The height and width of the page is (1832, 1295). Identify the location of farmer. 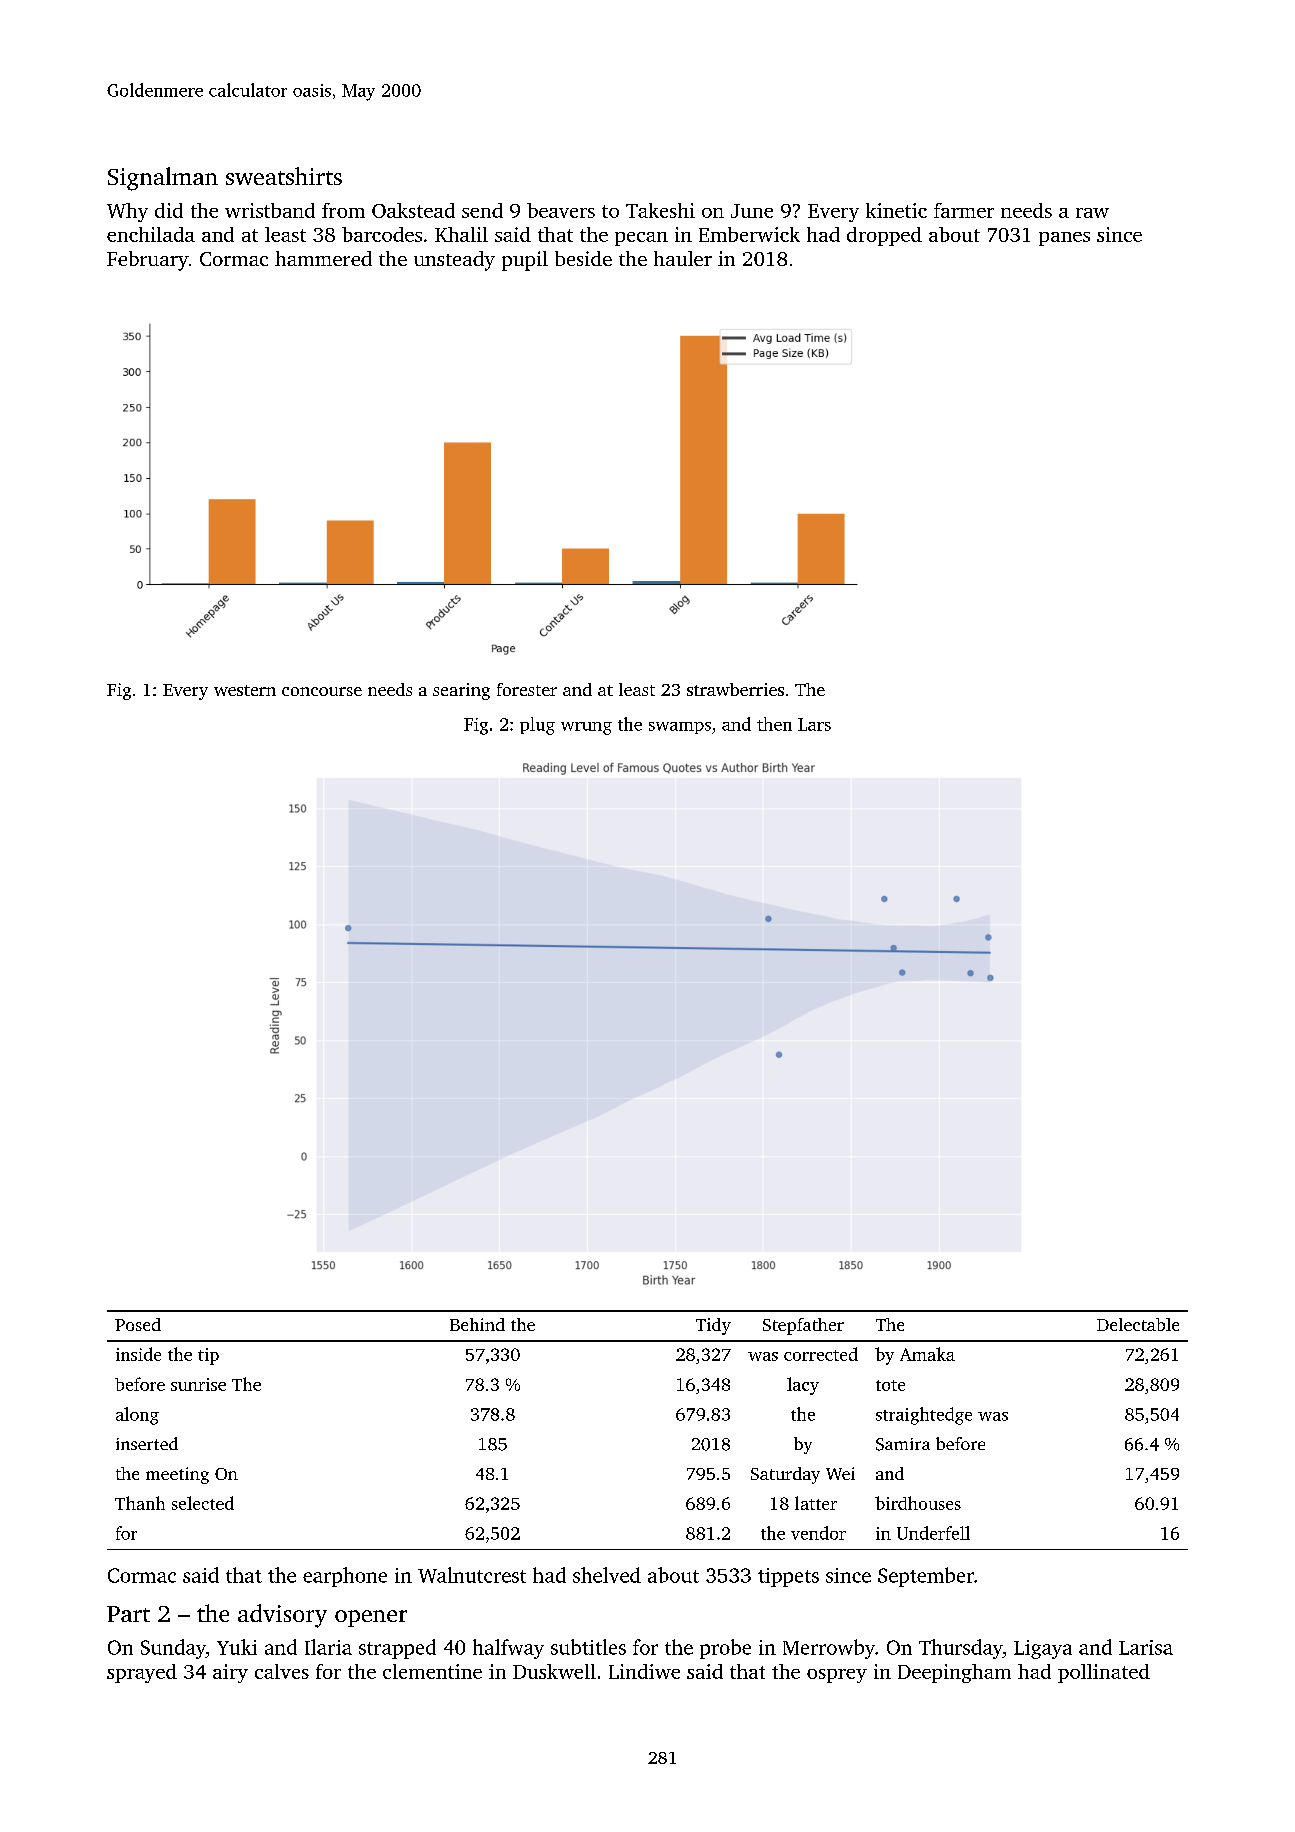
(964, 210).
